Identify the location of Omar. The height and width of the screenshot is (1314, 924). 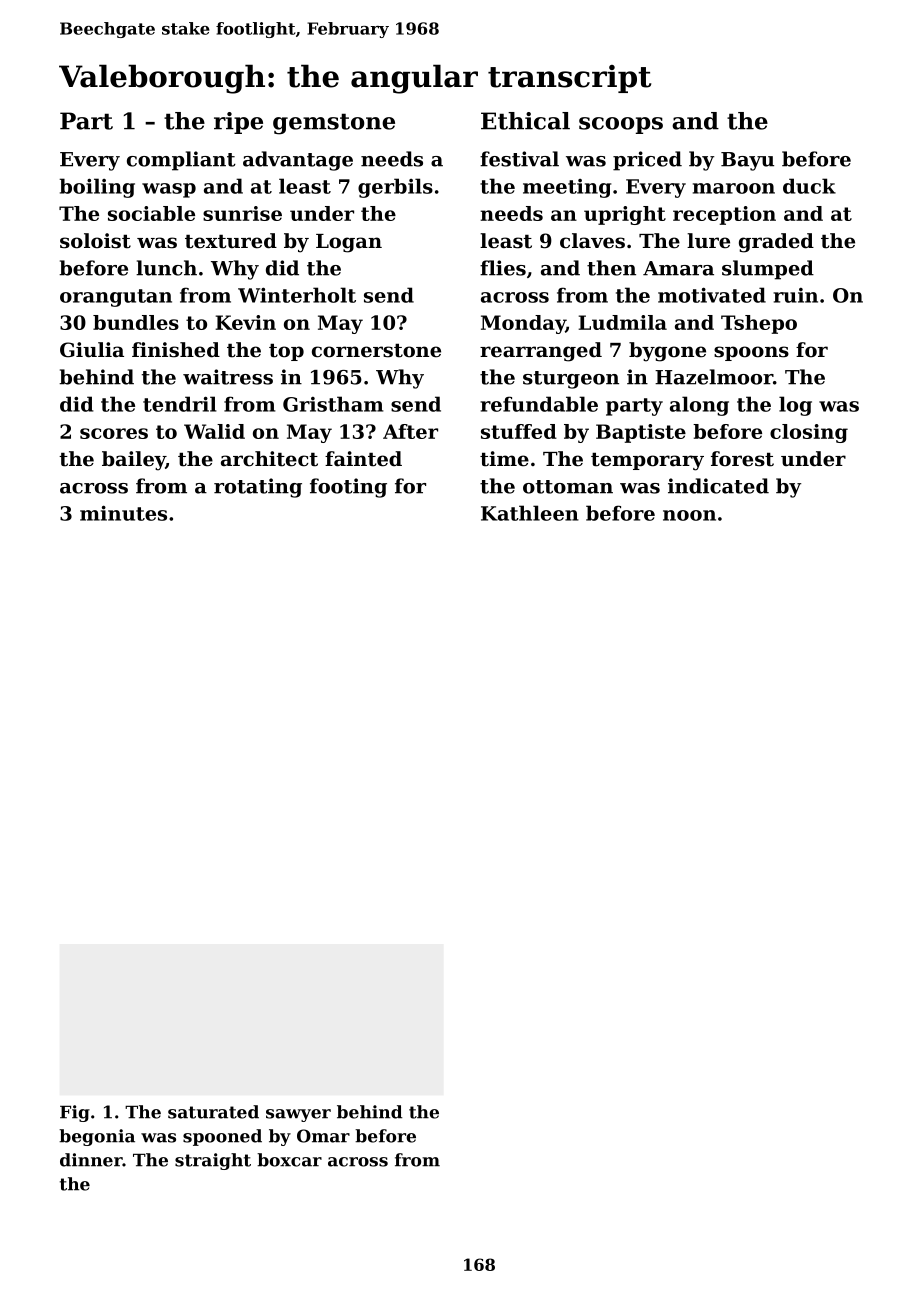
(323, 1136).
